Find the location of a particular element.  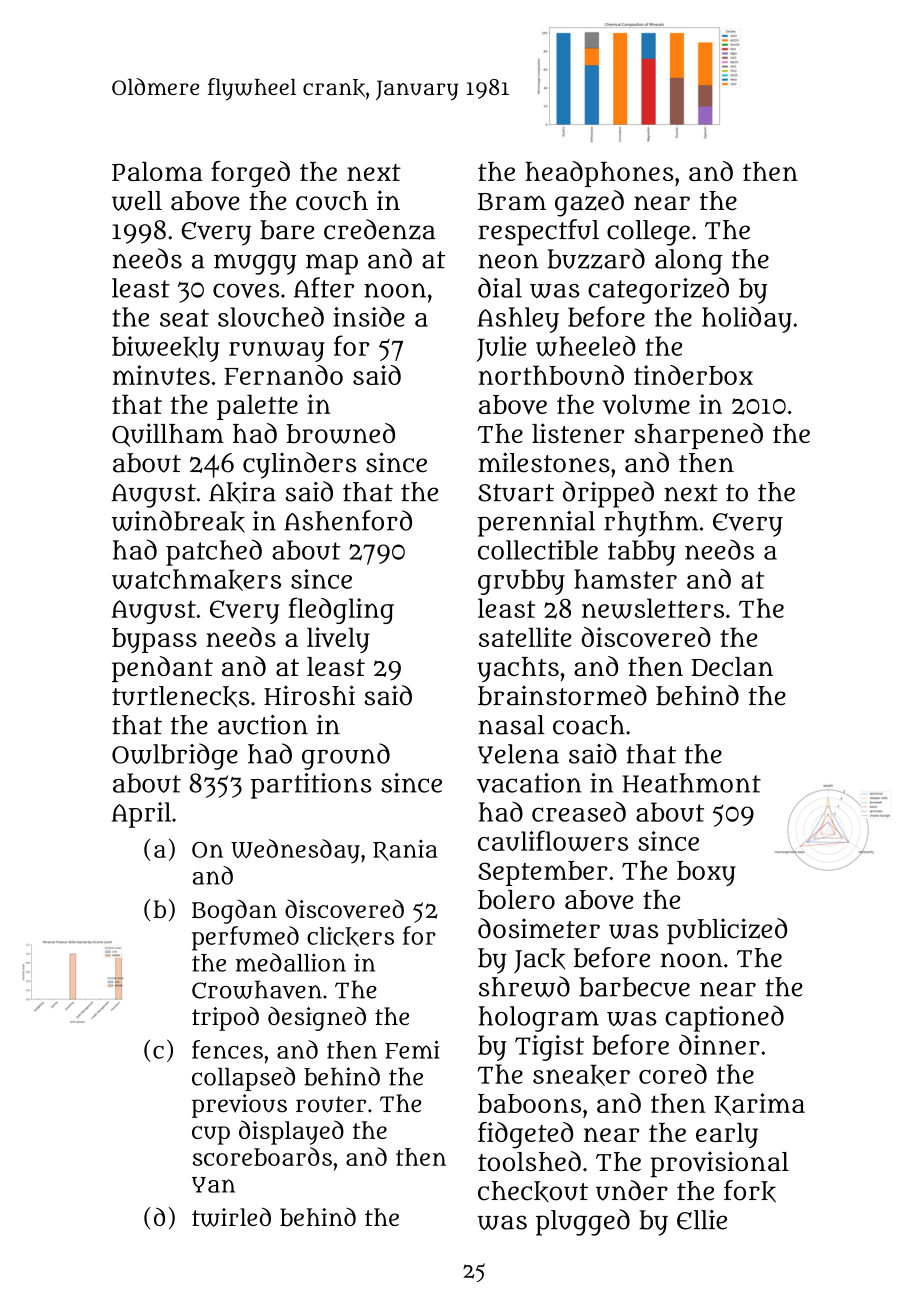

headphones is located at coordinates (599, 174).
